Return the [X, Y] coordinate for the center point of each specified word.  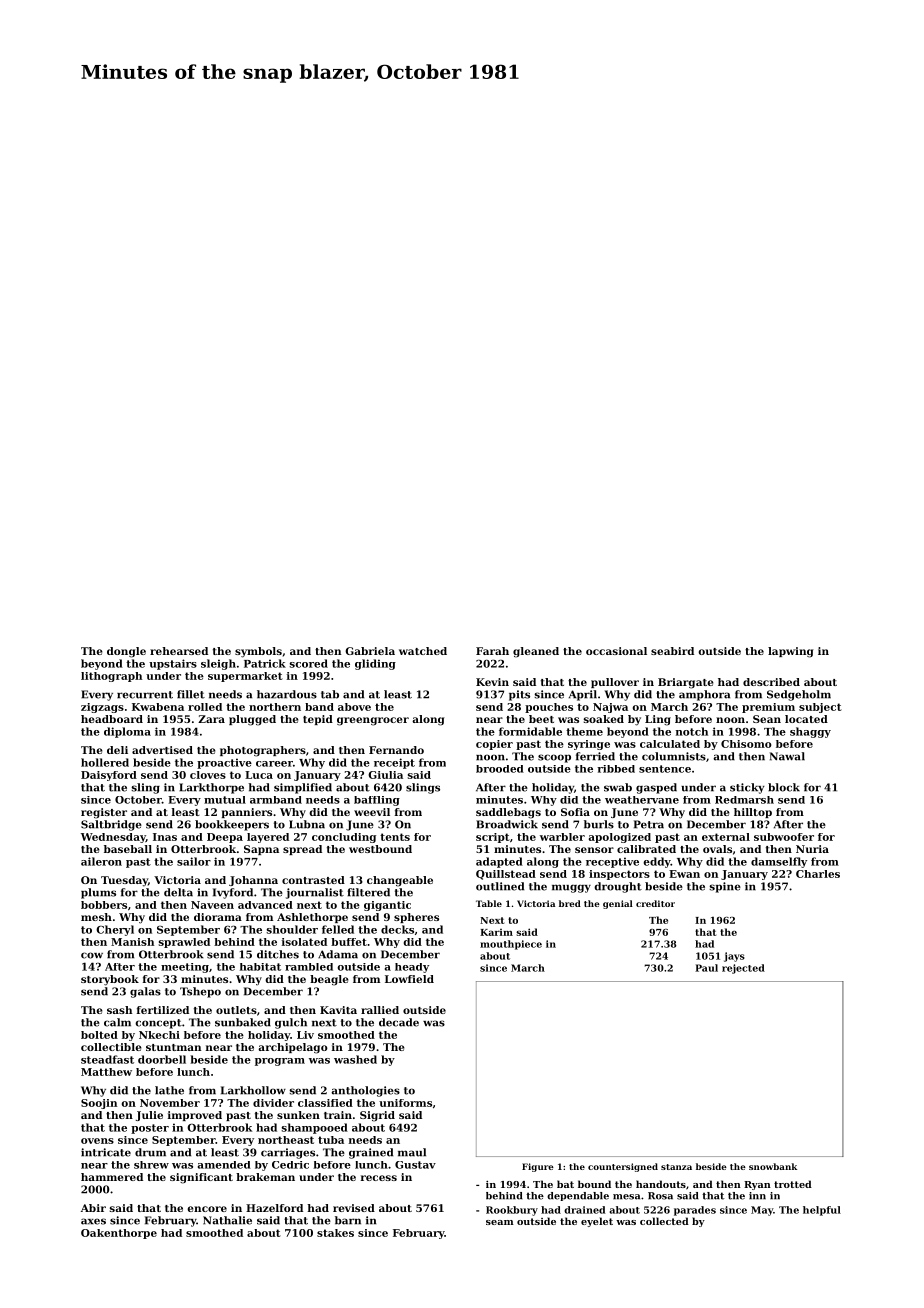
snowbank [773, 1166]
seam [500, 1222]
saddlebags [508, 813]
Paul [706, 968]
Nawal [787, 756]
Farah [492, 651]
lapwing [791, 652]
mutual [225, 800]
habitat [260, 967]
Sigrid [377, 1116]
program [280, 1062]
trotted [793, 1184]
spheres [416, 918]
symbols [258, 652]
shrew [151, 1165]
